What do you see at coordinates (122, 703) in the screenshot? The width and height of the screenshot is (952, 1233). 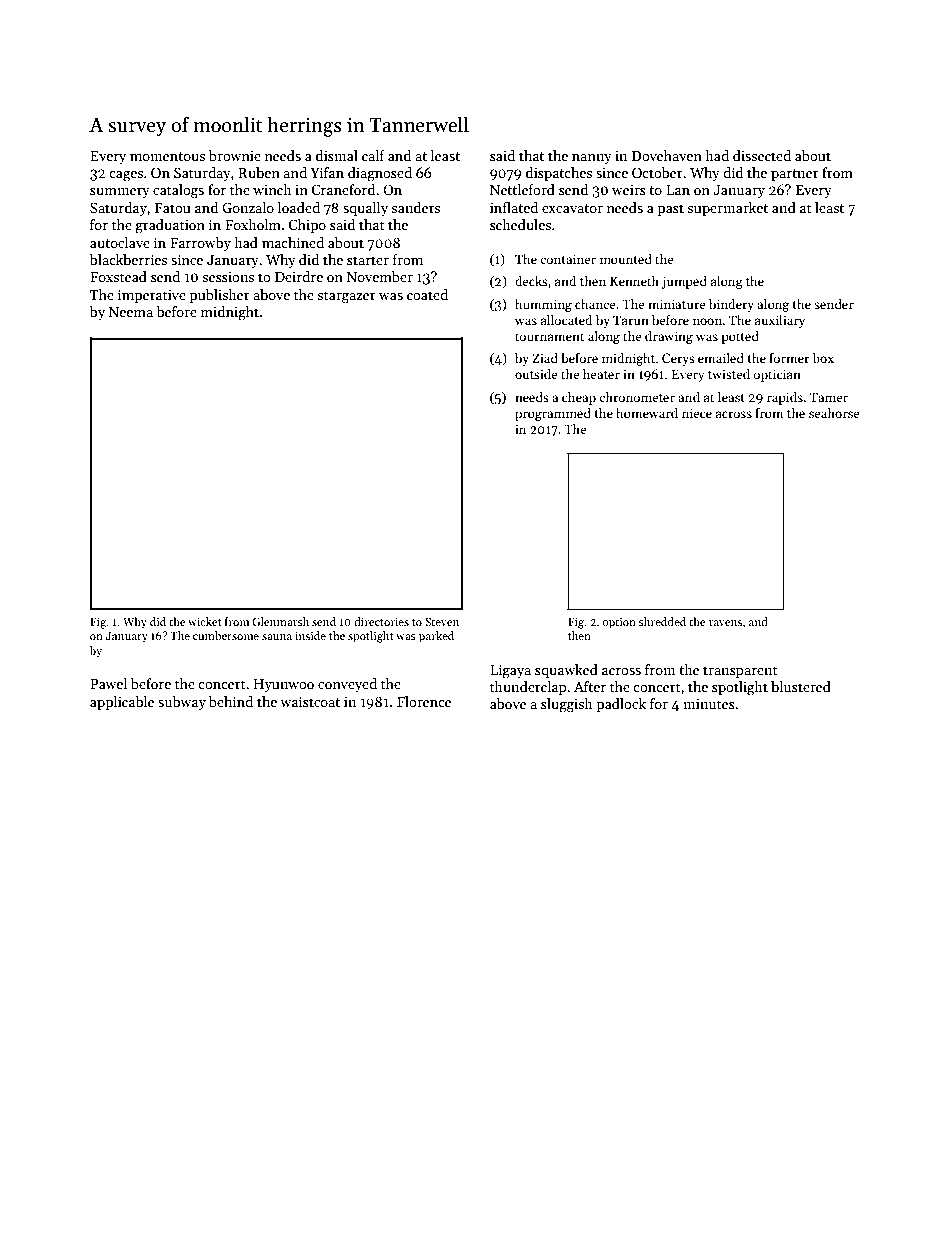 I see `applicable` at bounding box center [122, 703].
